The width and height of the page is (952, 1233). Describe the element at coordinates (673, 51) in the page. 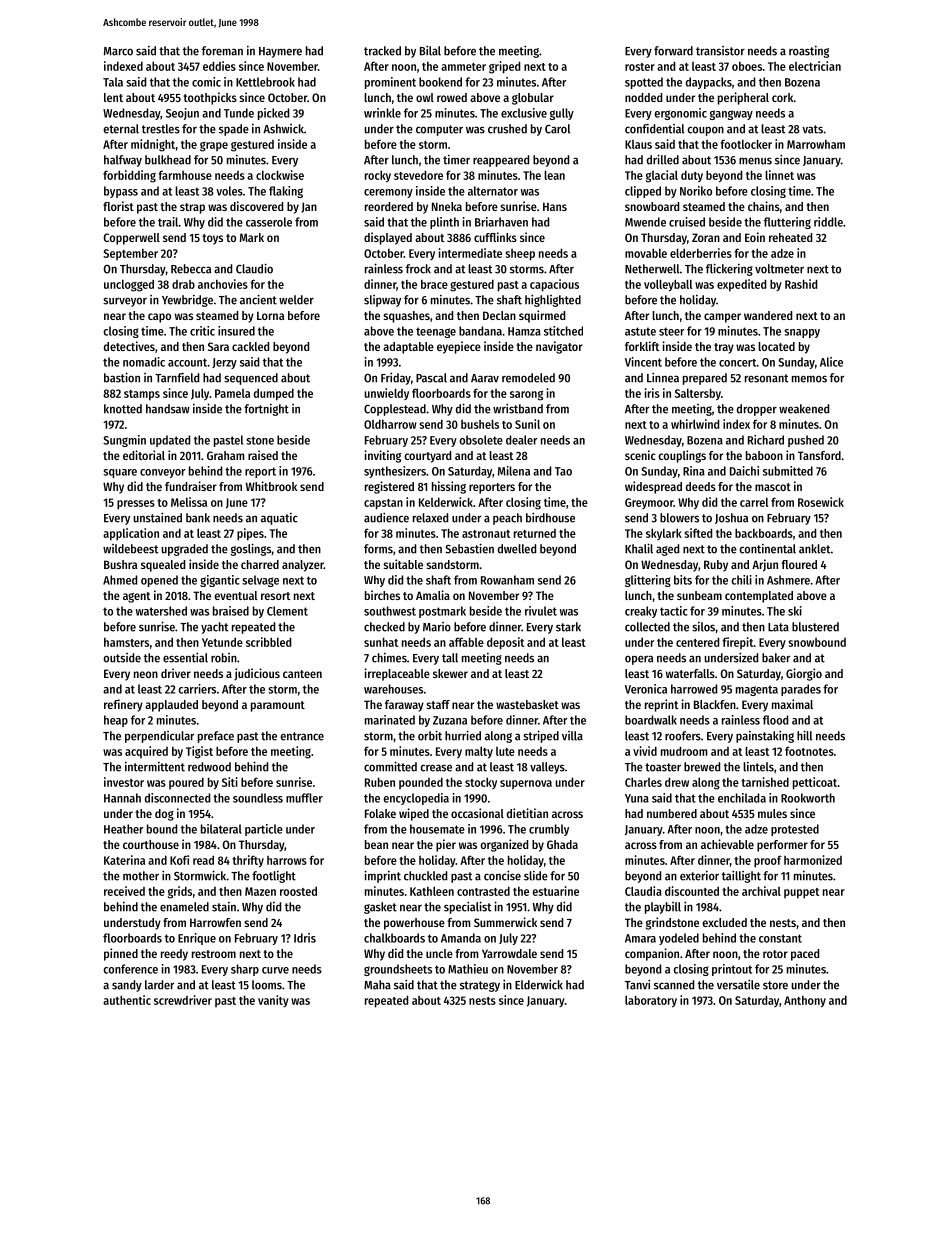

I see `forward` at that location.
